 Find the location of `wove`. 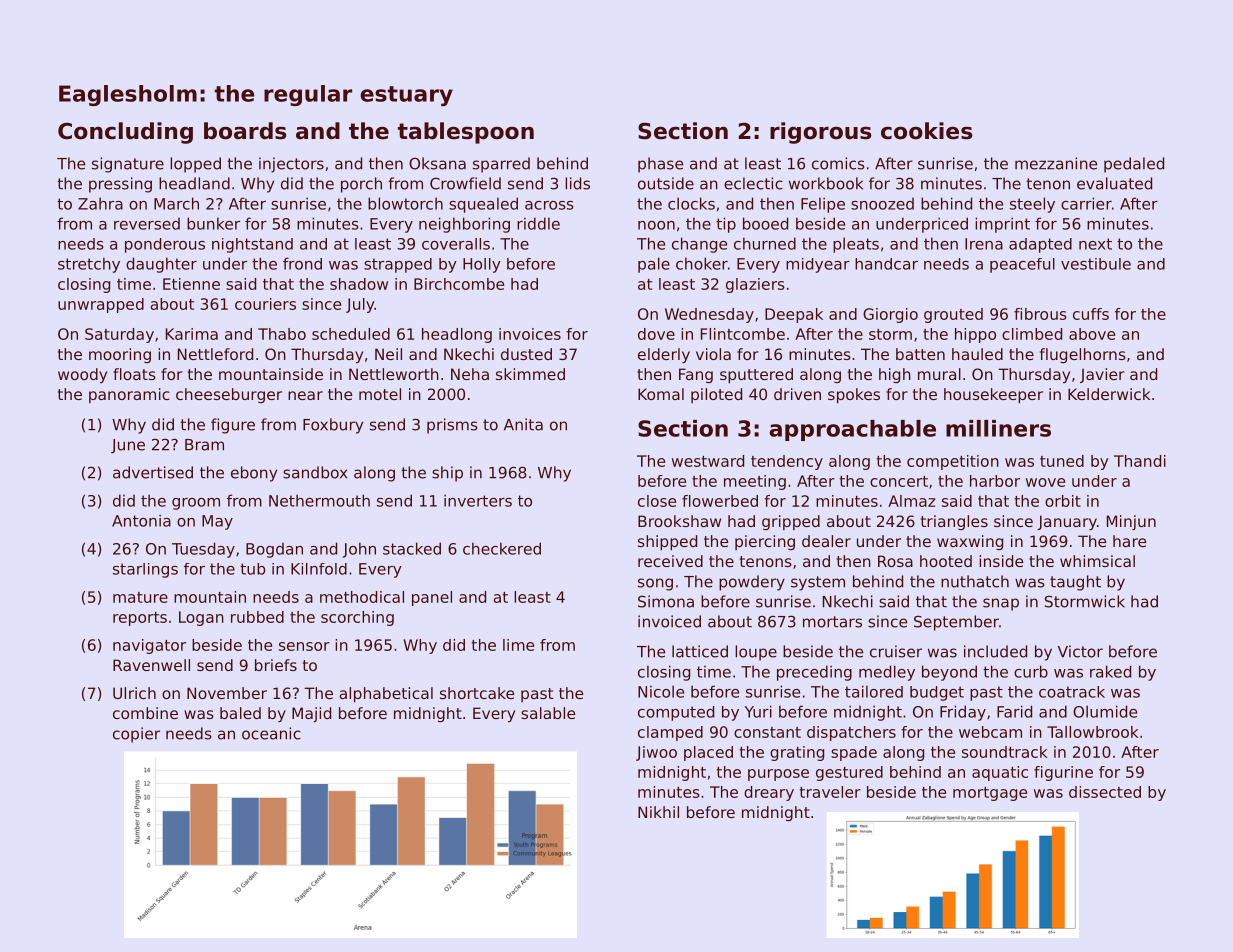

wove is located at coordinates (1045, 482).
